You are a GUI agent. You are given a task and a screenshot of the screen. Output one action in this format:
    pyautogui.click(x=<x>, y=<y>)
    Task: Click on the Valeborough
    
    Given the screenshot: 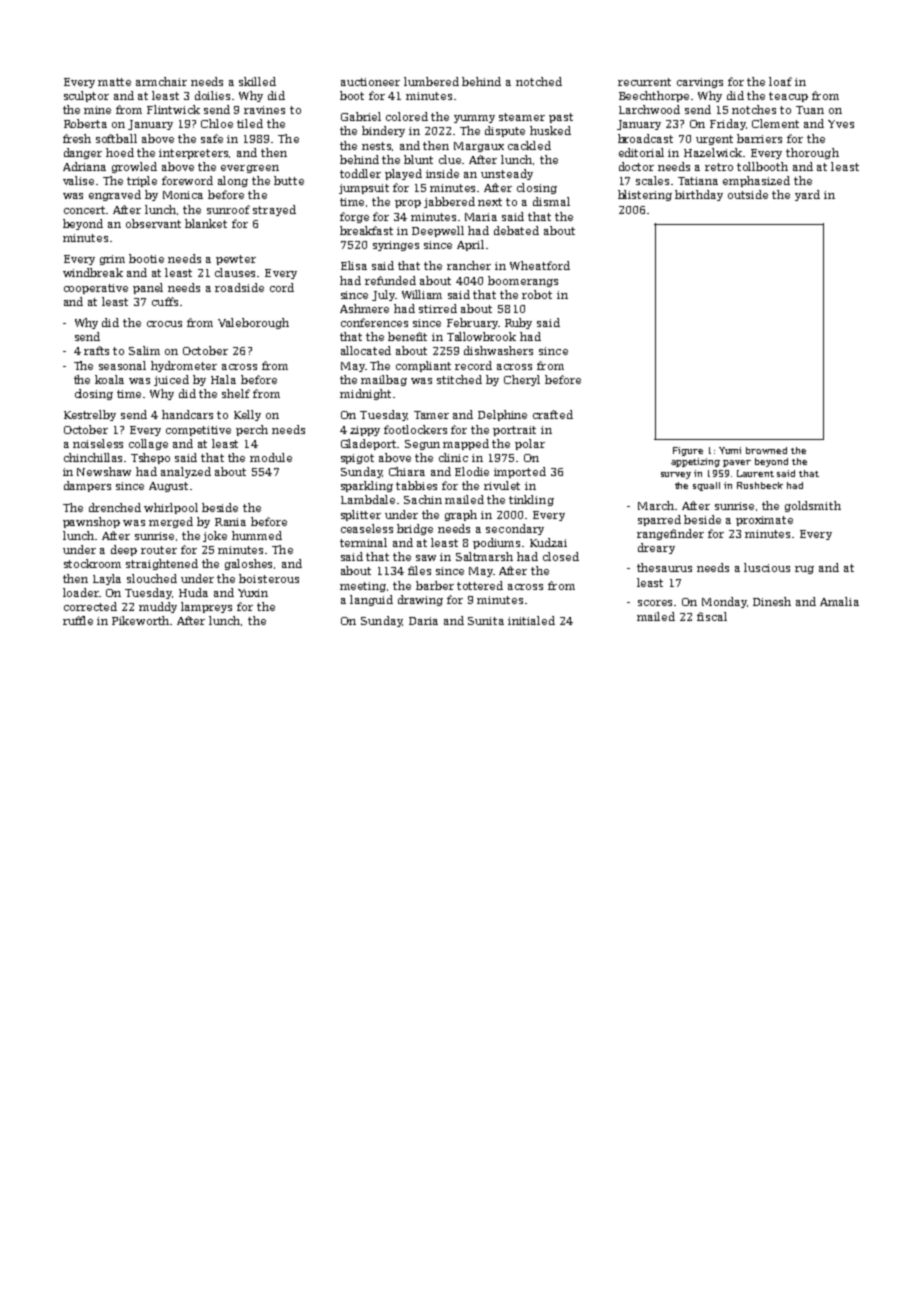 What is the action you would take?
    pyautogui.click(x=253, y=323)
